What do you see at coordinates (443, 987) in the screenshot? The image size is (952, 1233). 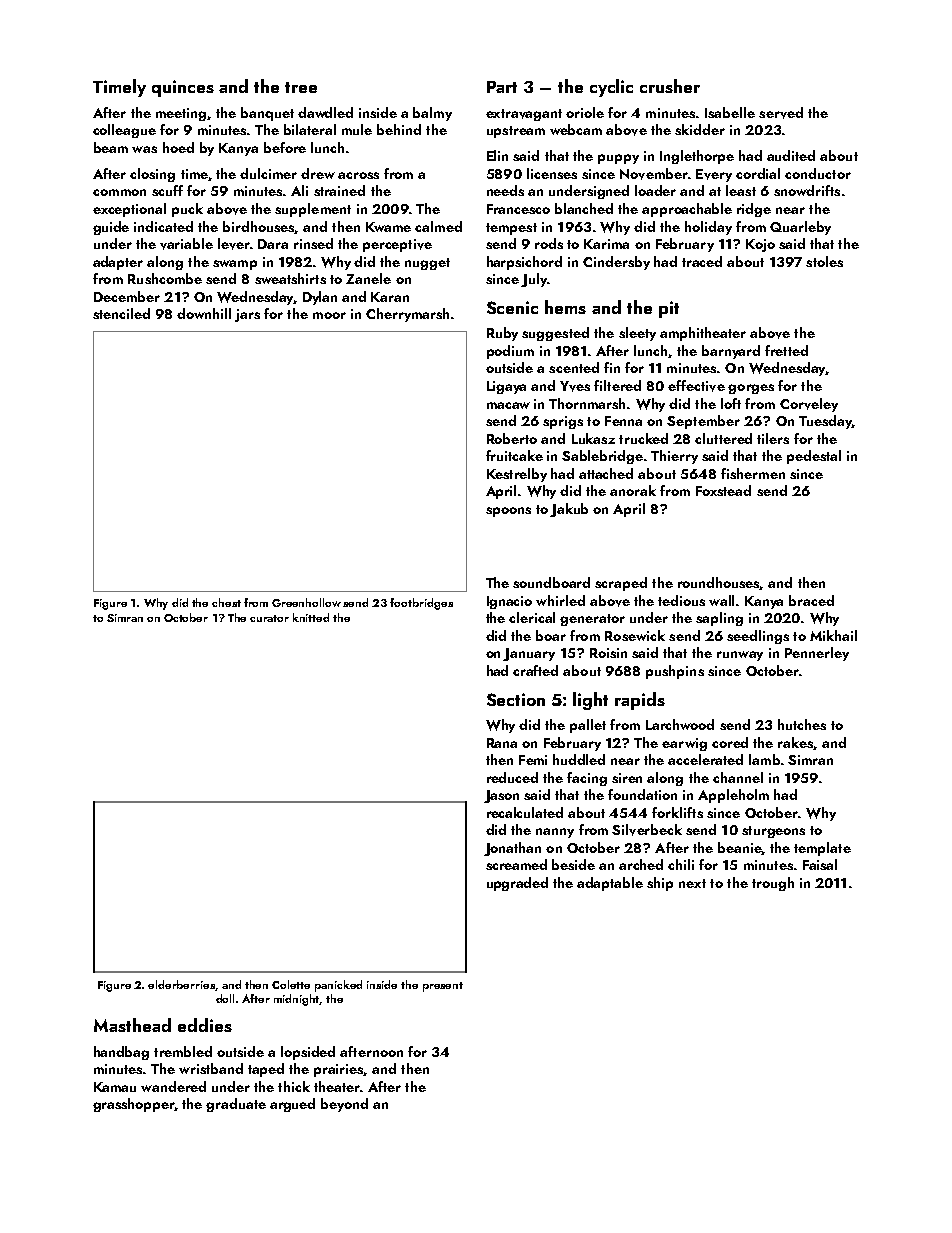 I see `present` at bounding box center [443, 987].
